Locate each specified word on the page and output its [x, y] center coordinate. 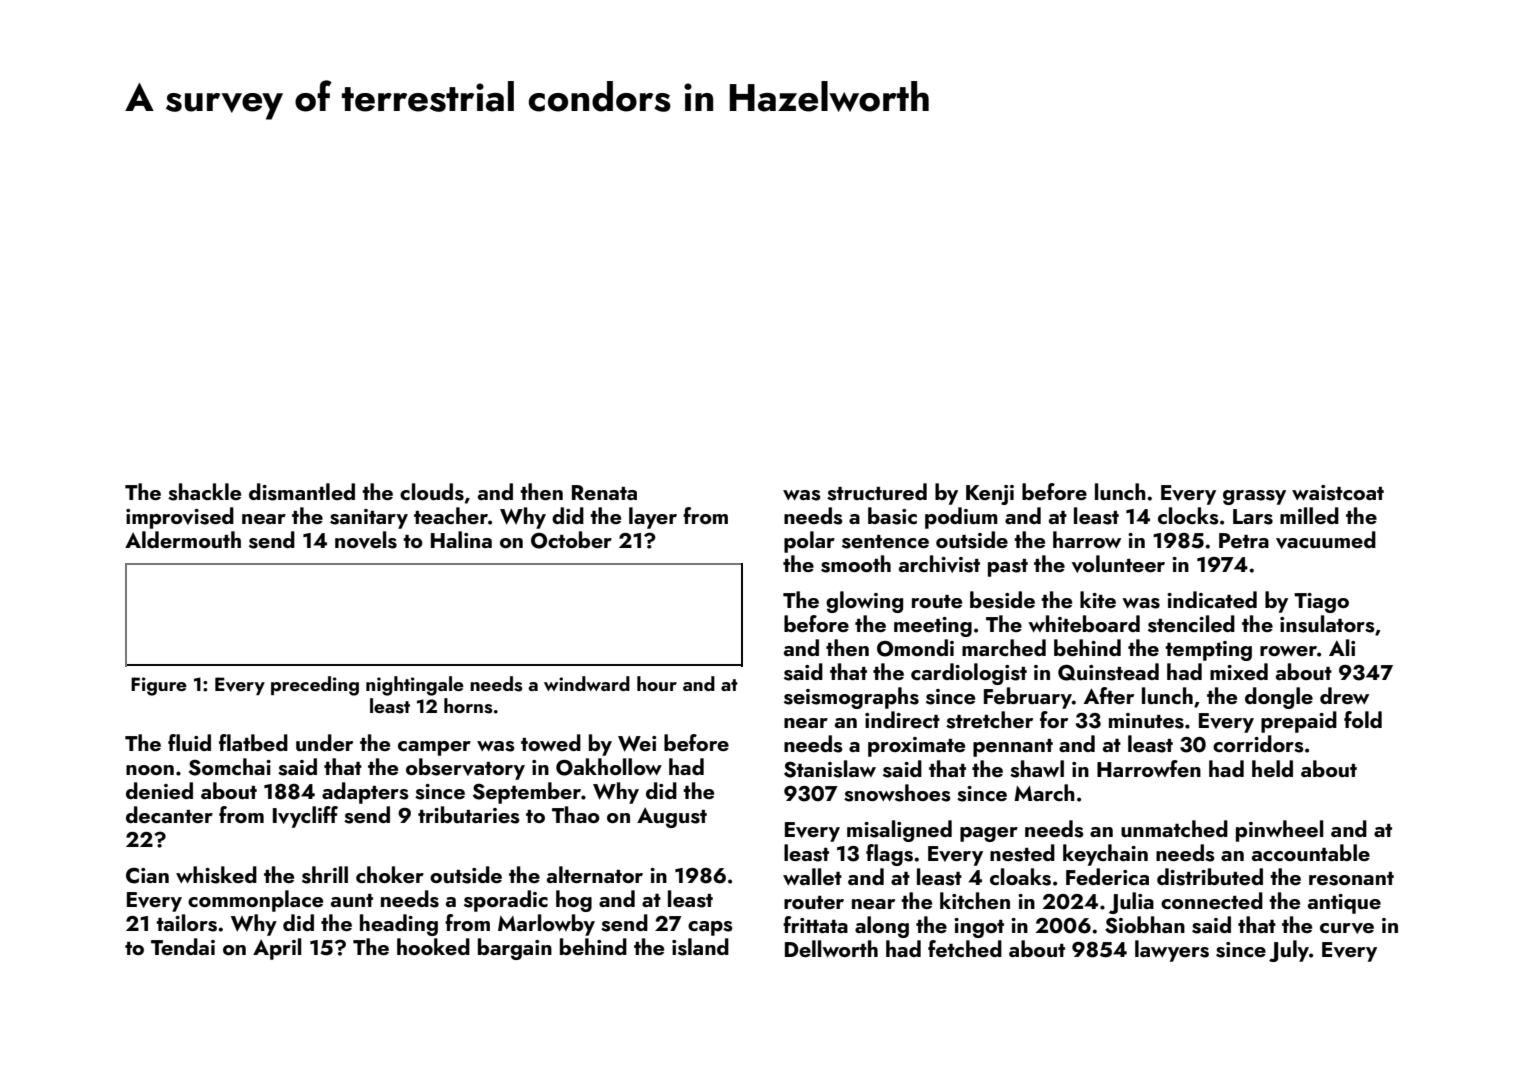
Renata [604, 492]
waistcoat [1338, 493]
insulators [1327, 624]
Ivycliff [305, 817]
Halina [461, 539]
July [1289, 951]
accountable [1311, 852]
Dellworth [831, 948]
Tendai [183, 946]
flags [889, 855]
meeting [933, 627]
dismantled [302, 492]
